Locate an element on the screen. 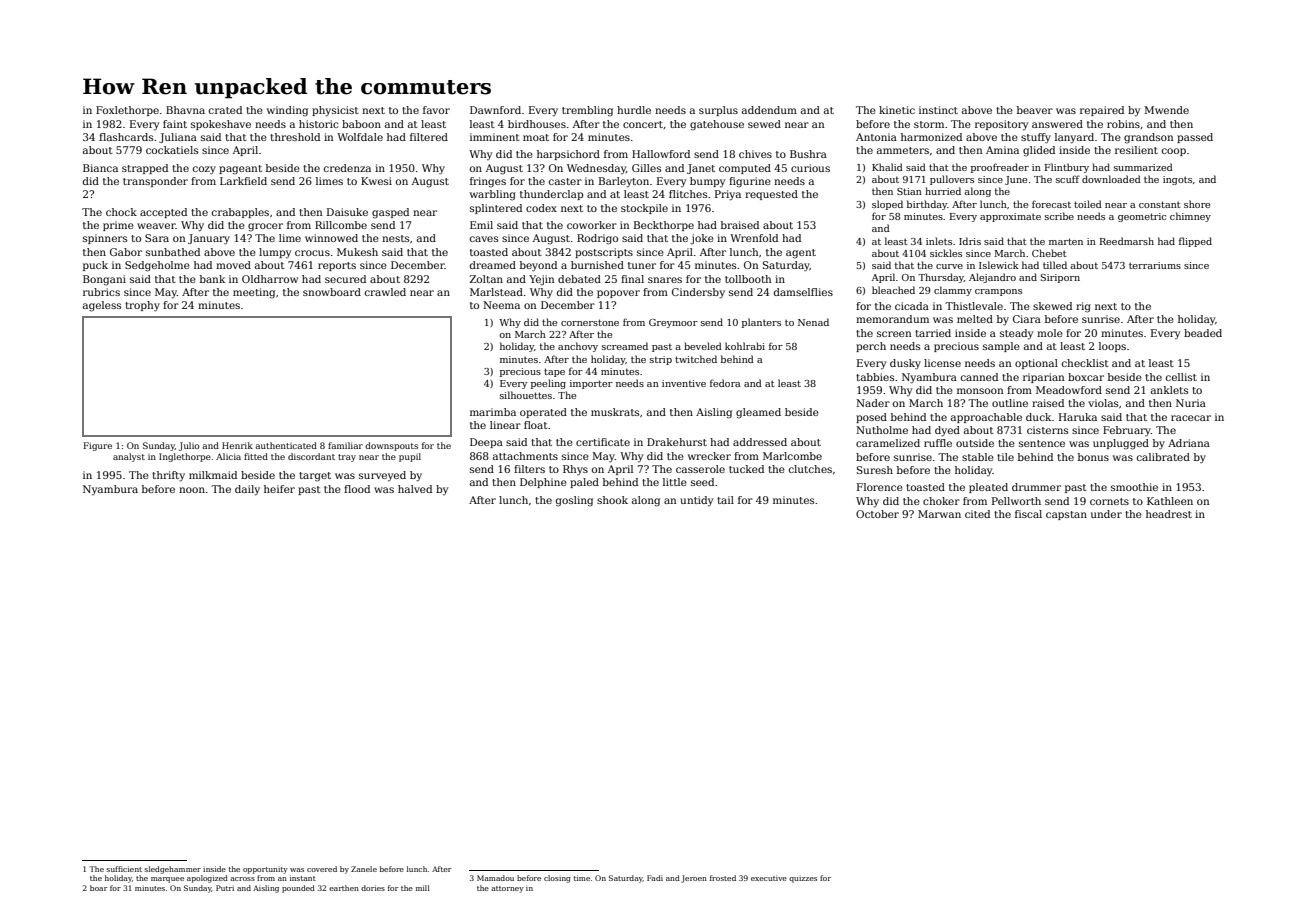 The image size is (1308, 924). quizzes is located at coordinates (803, 880).
